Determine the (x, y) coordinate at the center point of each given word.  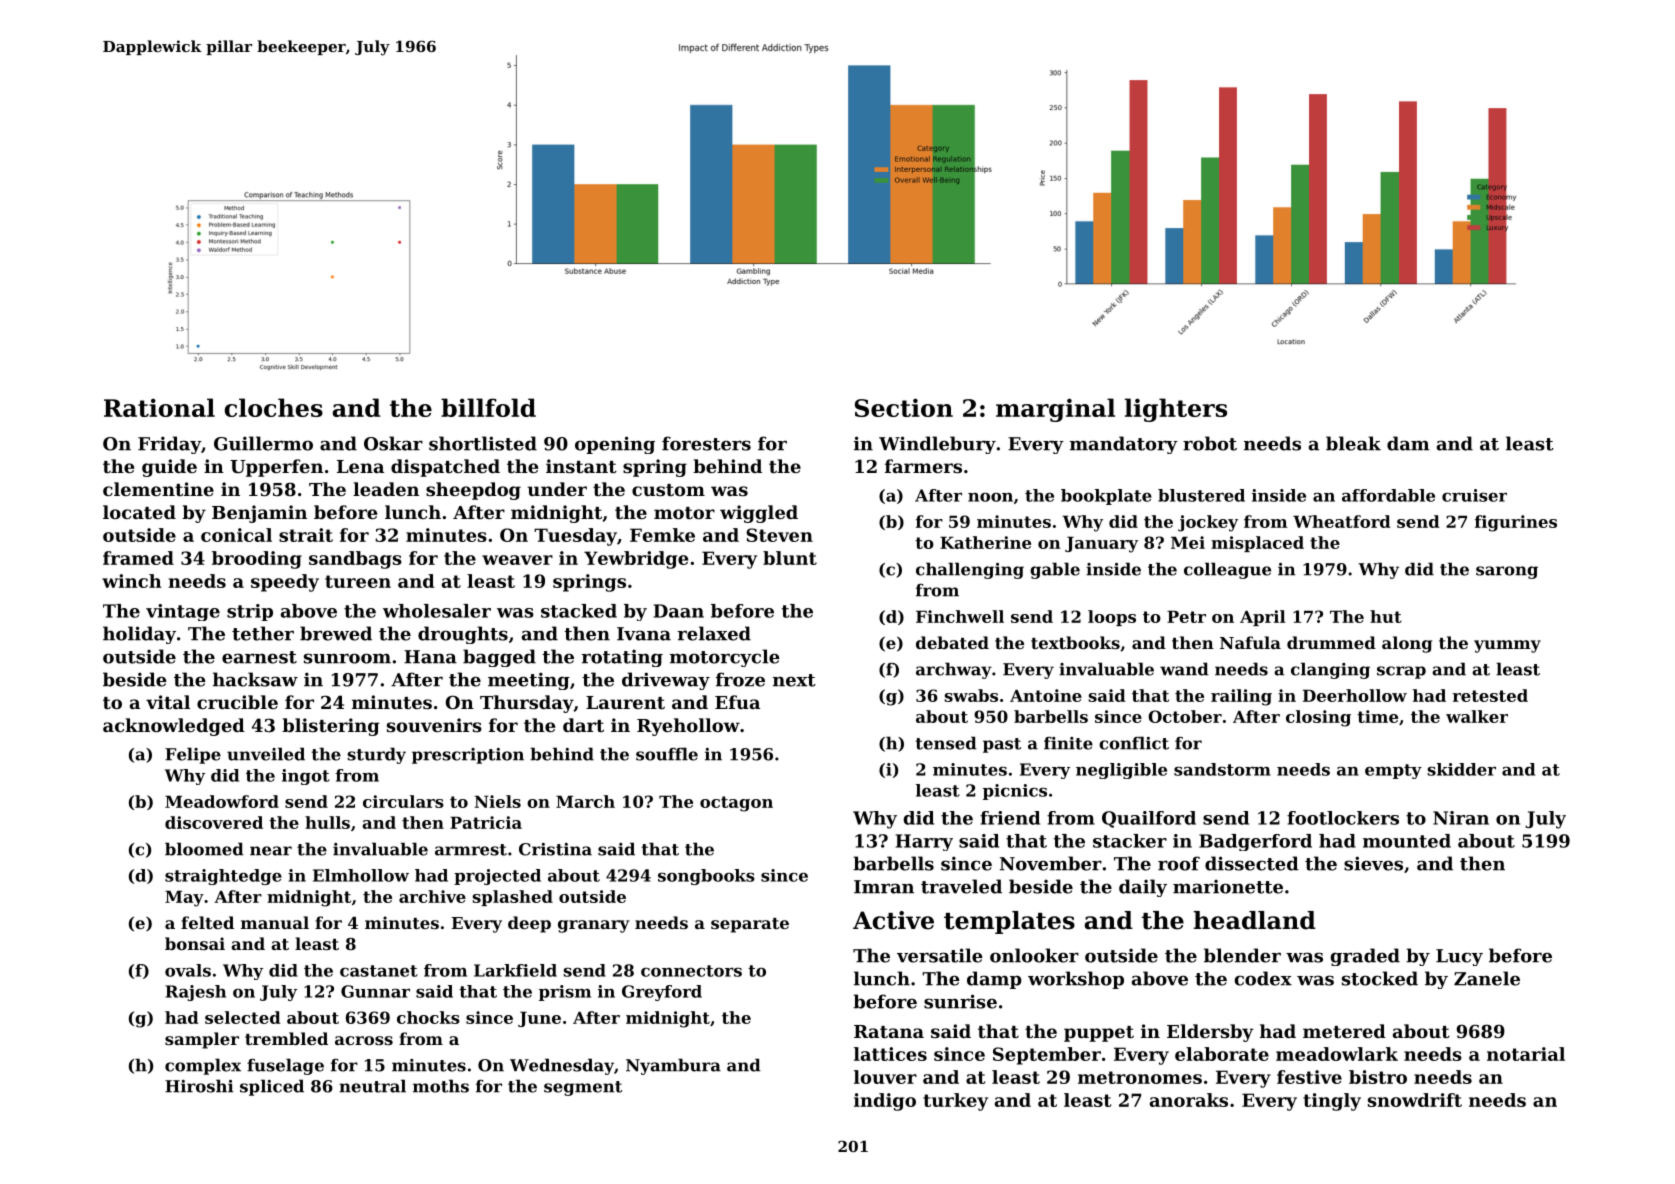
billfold (488, 407)
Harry (924, 842)
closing (1318, 718)
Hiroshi (199, 1086)
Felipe (193, 755)
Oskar (393, 443)
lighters (1176, 410)
